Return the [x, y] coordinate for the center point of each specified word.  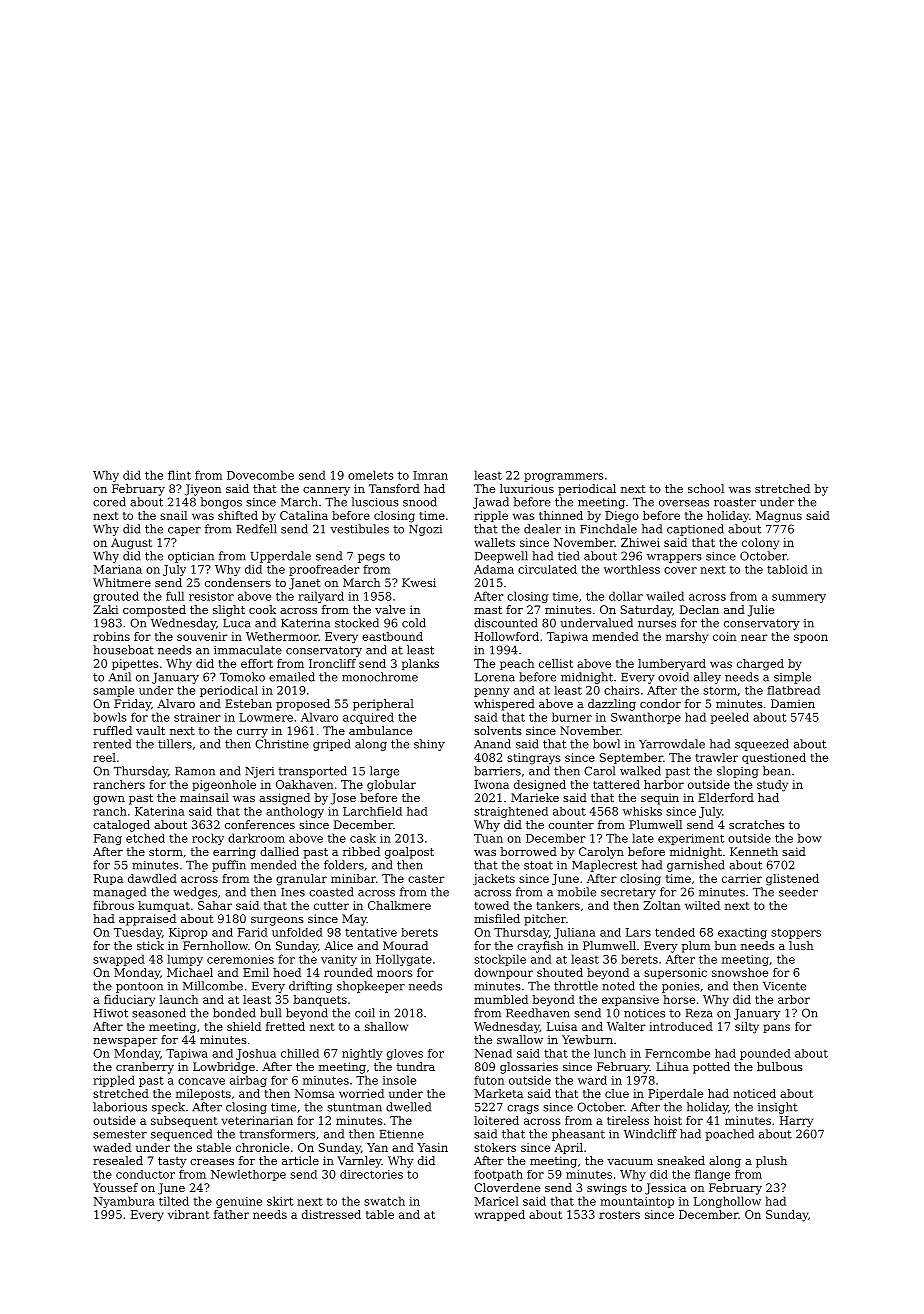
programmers [564, 477]
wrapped [499, 1215]
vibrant [189, 1214]
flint [179, 475]
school [706, 488]
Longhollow [727, 1202]
